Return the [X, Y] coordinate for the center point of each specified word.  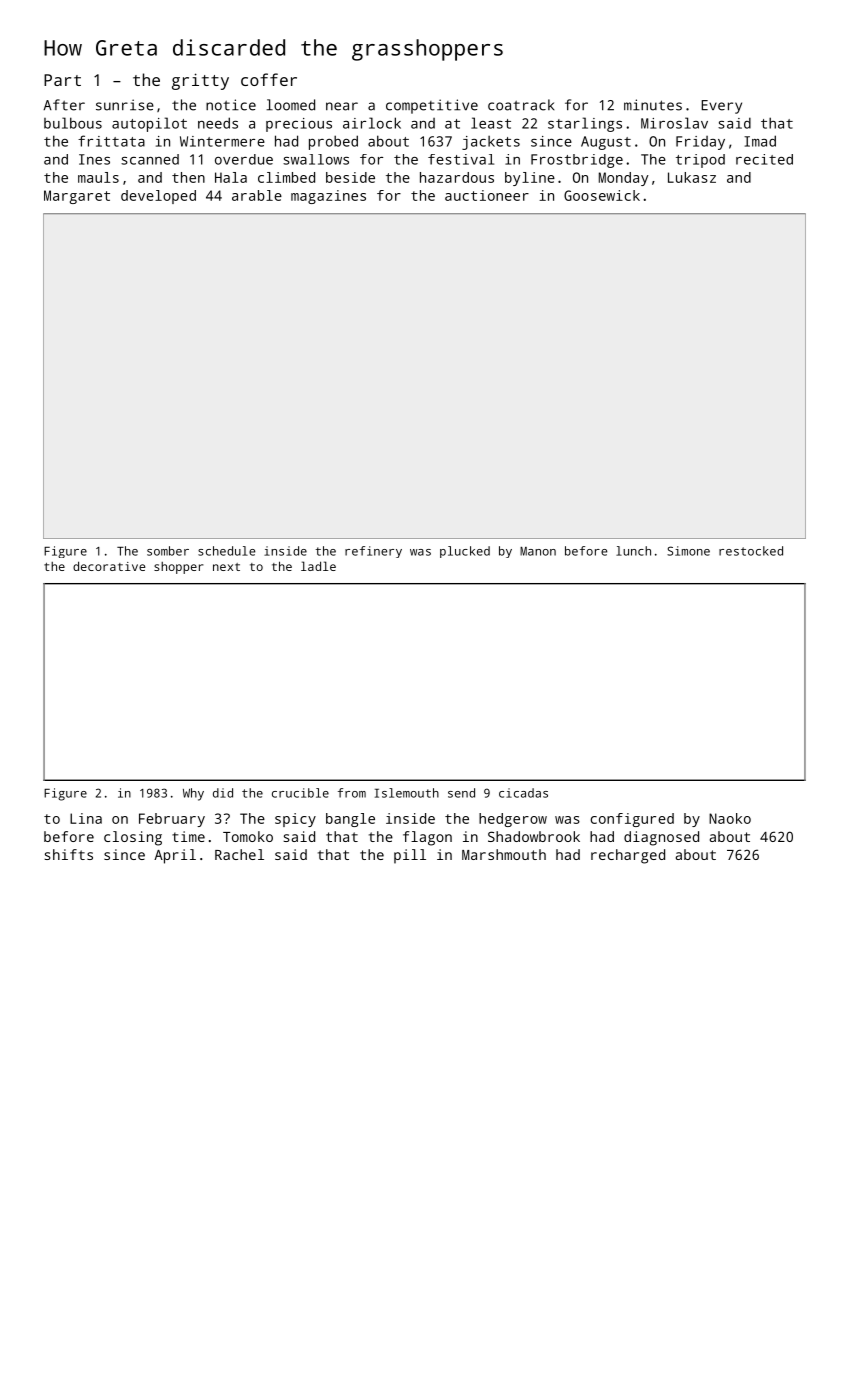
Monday [623, 179]
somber [168, 551]
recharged [628, 856]
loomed [290, 105]
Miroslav [674, 123]
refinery [373, 552]
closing [133, 838]
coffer [269, 79]
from [352, 793]
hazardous [457, 177]
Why [193, 794]
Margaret [77, 197]
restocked [751, 551]
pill [410, 856]
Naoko [730, 818]
